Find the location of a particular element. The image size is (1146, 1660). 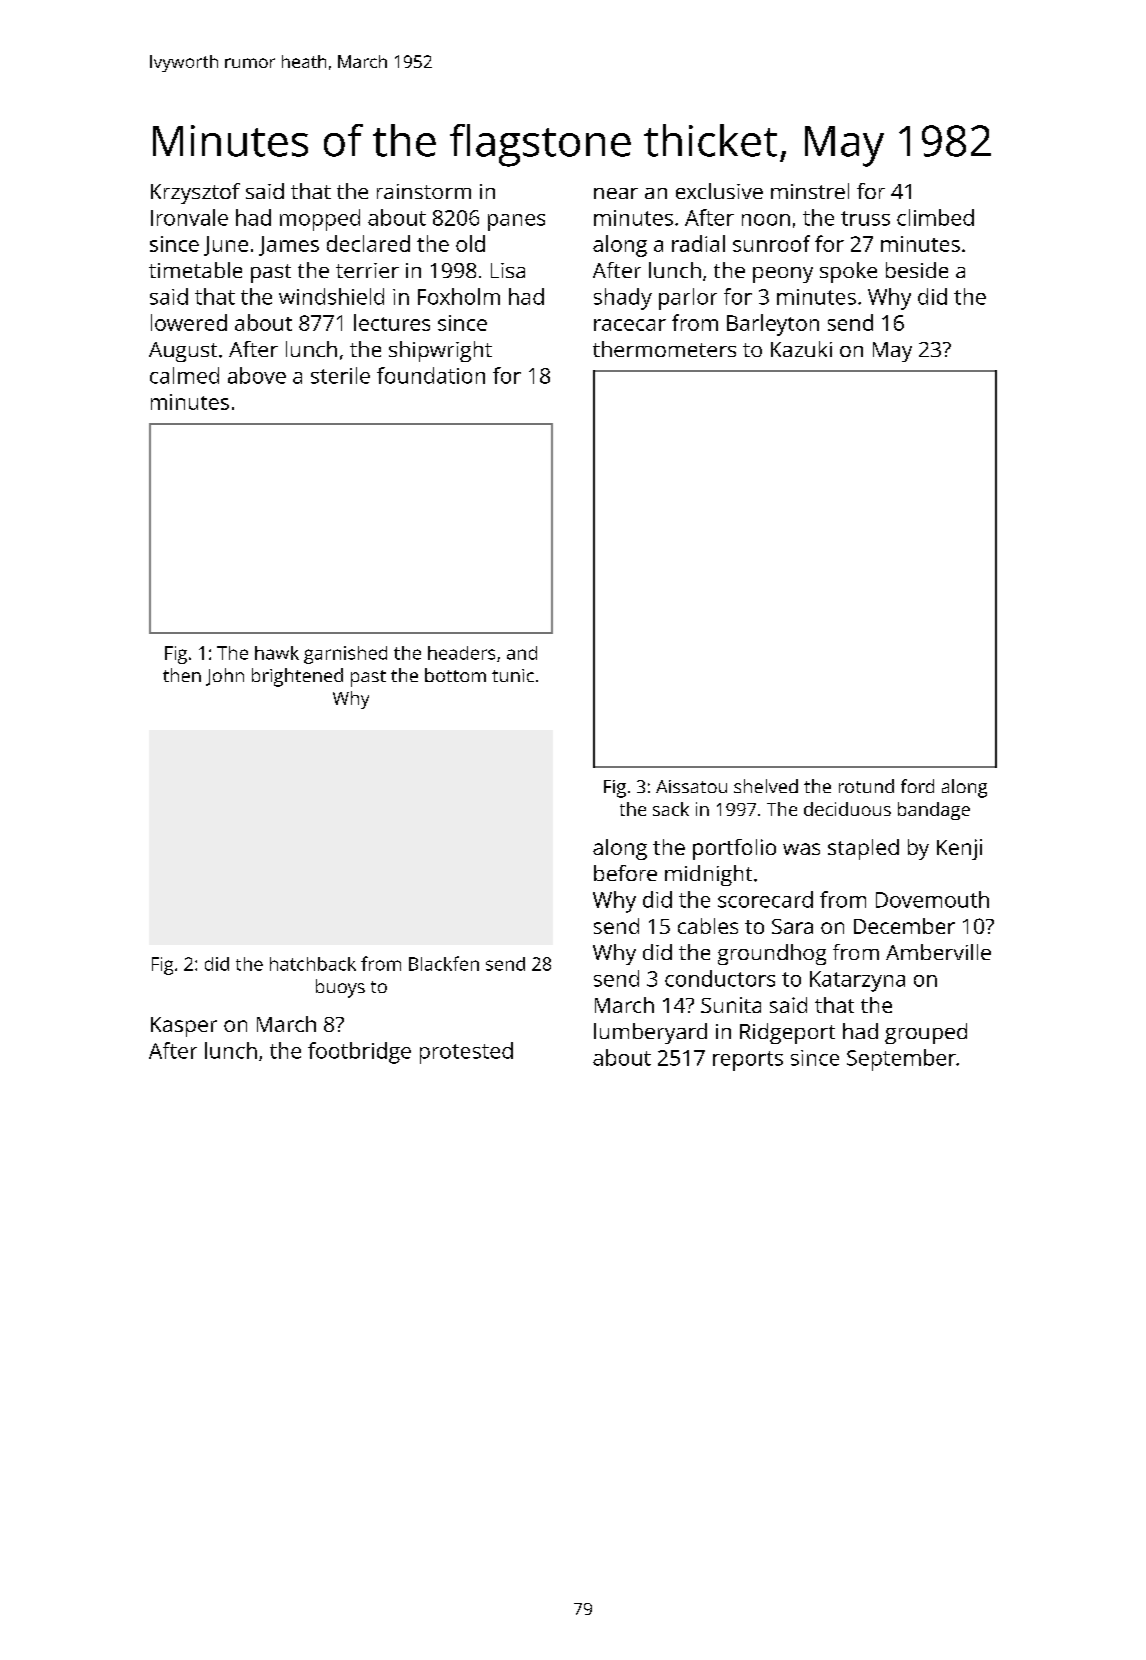

hatchback is located at coordinates (313, 964).
